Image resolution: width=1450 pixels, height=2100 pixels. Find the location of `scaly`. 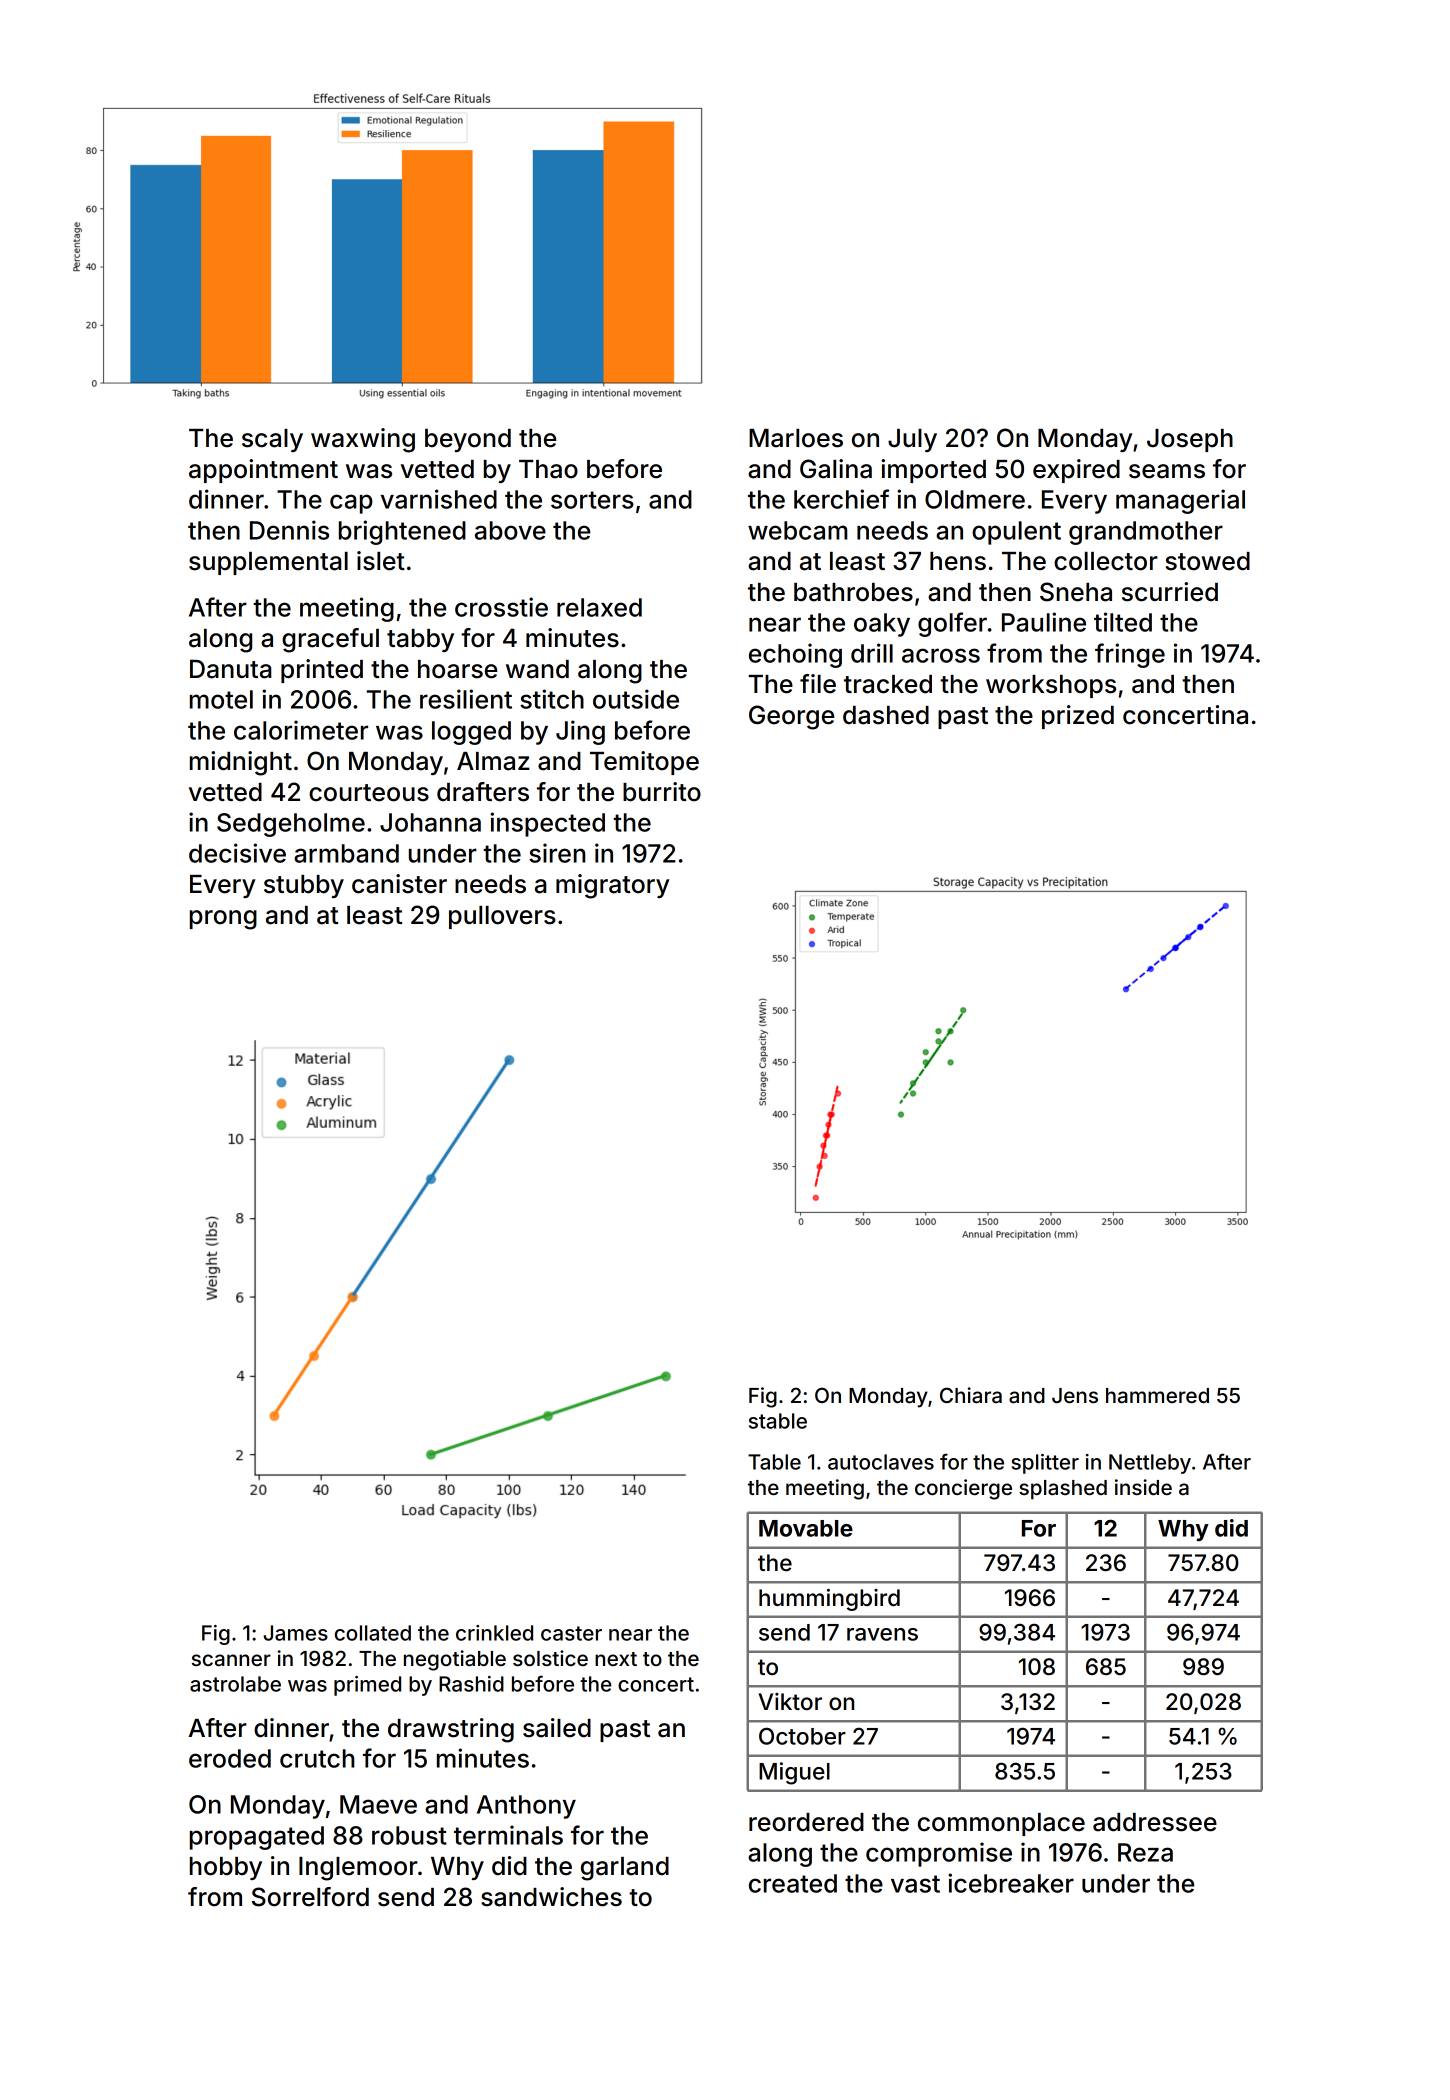

scaly is located at coordinates (272, 440).
